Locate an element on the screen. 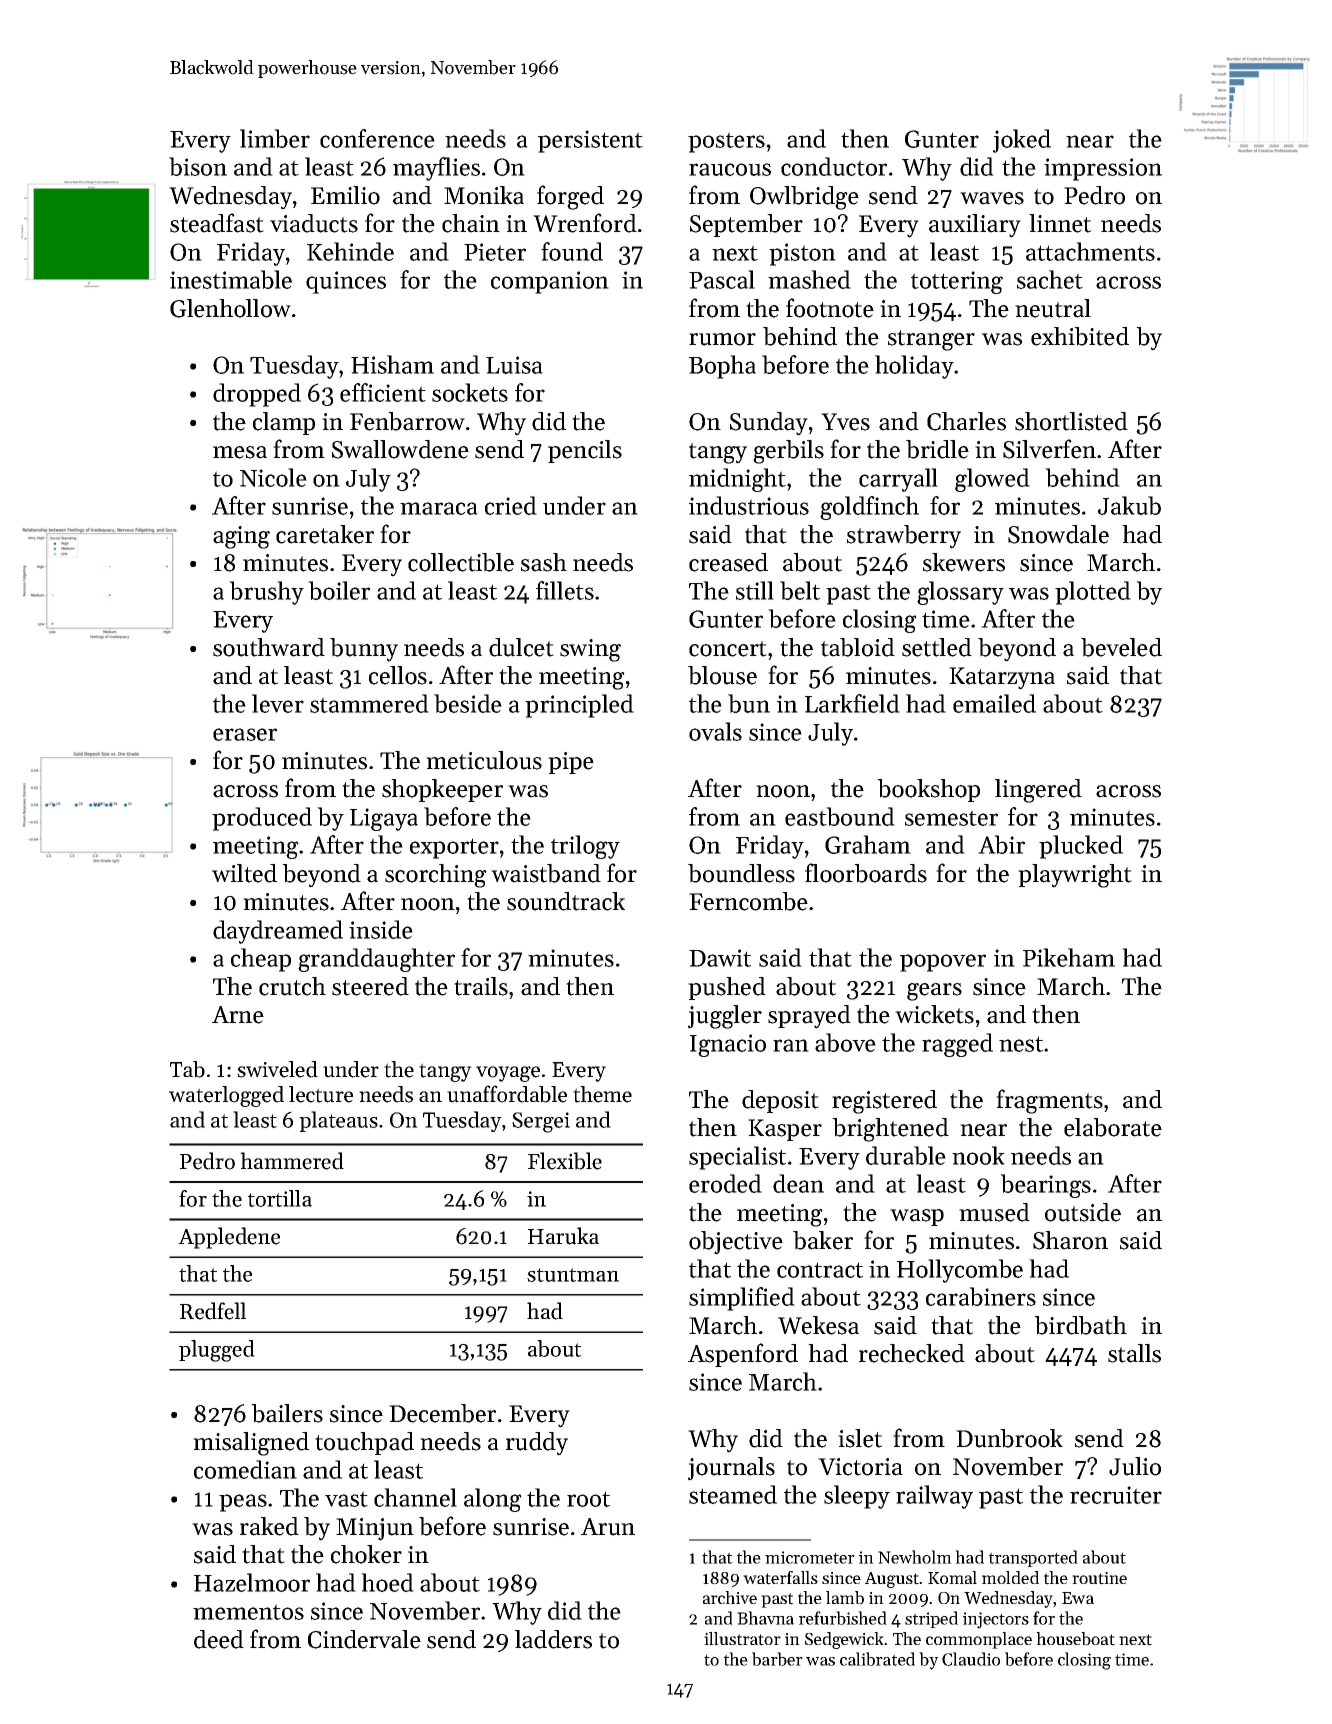 The image size is (1332, 1724). bison is located at coordinates (198, 166).
